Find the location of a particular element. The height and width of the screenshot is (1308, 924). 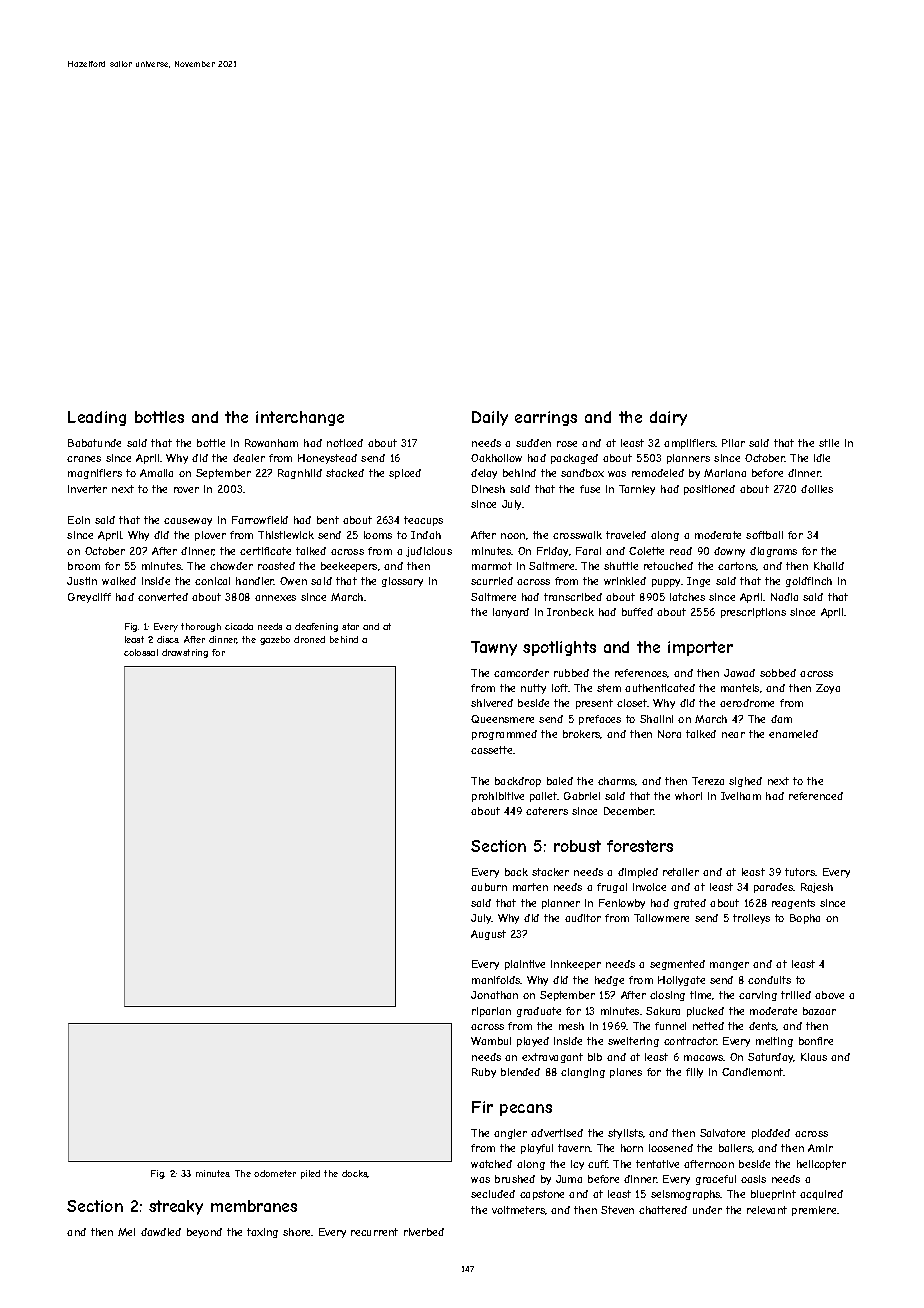

melting is located at coordinates (774, 1042).
